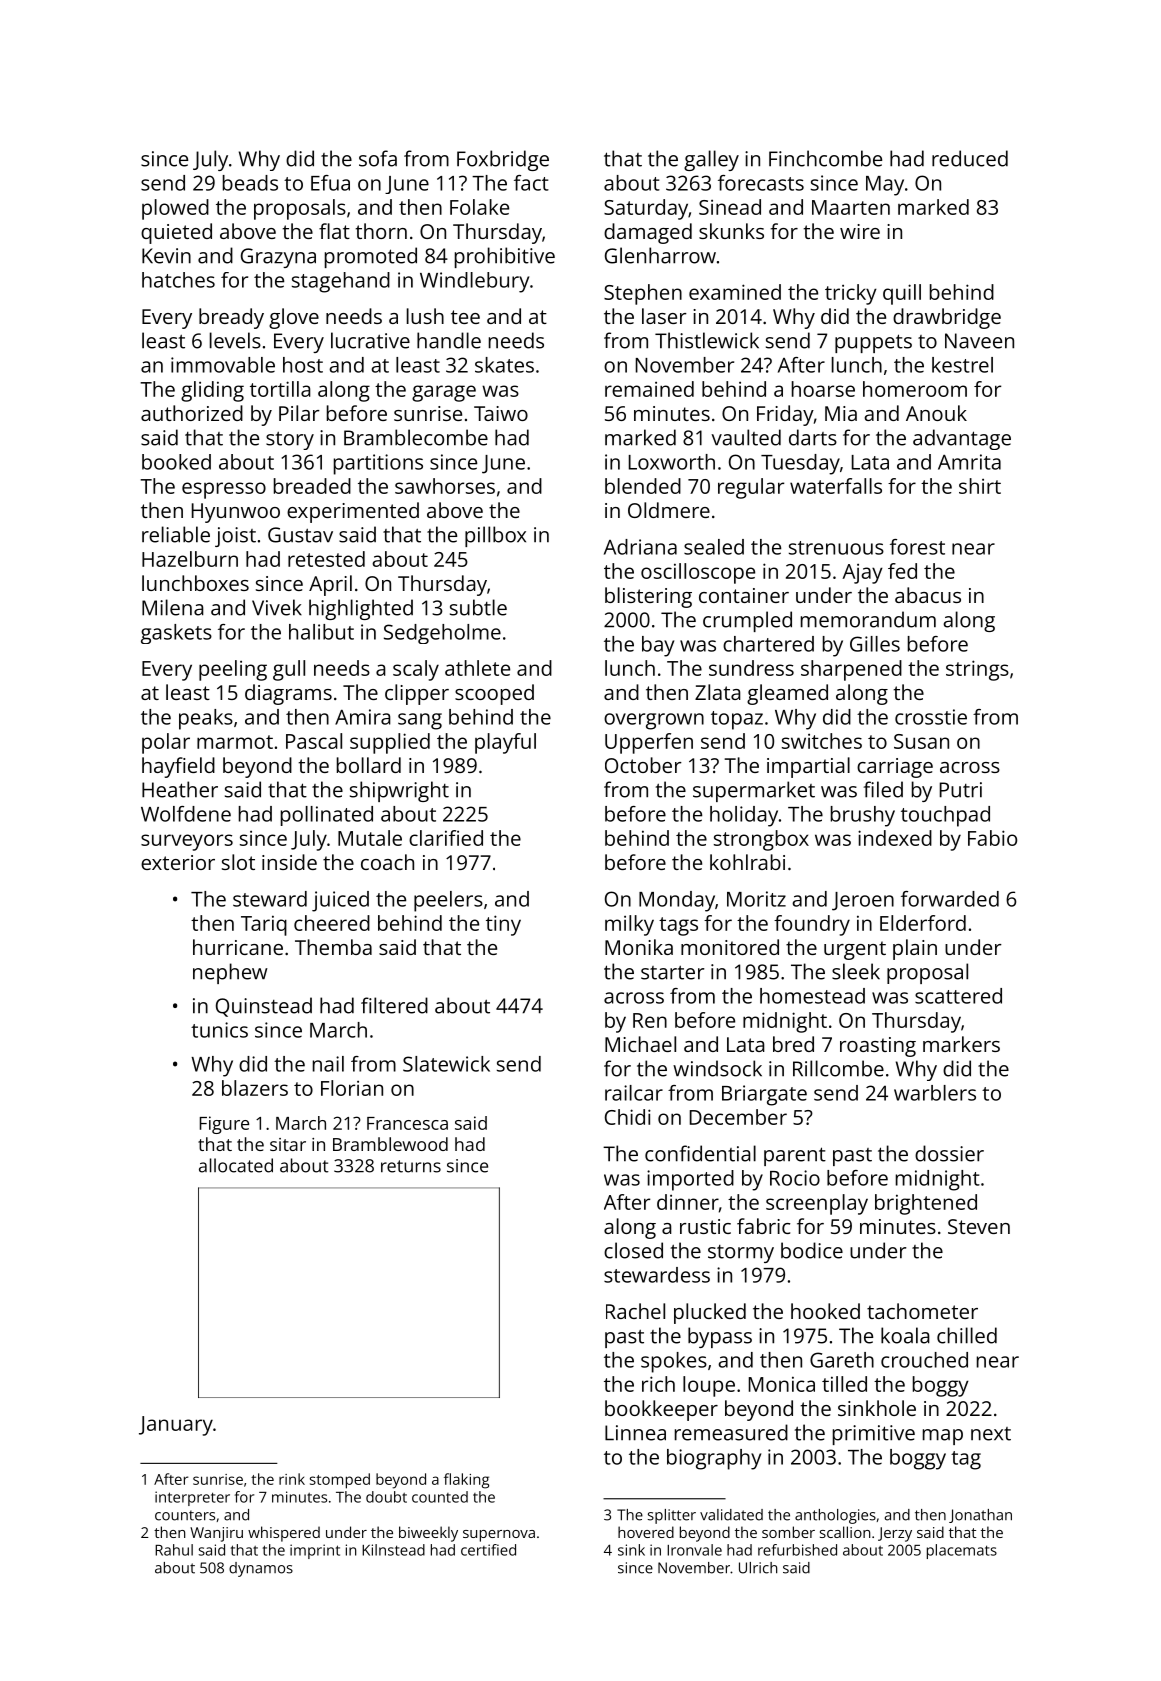 This page has height=1681, width=1161. I want to click on December, so click(738, 1117).
